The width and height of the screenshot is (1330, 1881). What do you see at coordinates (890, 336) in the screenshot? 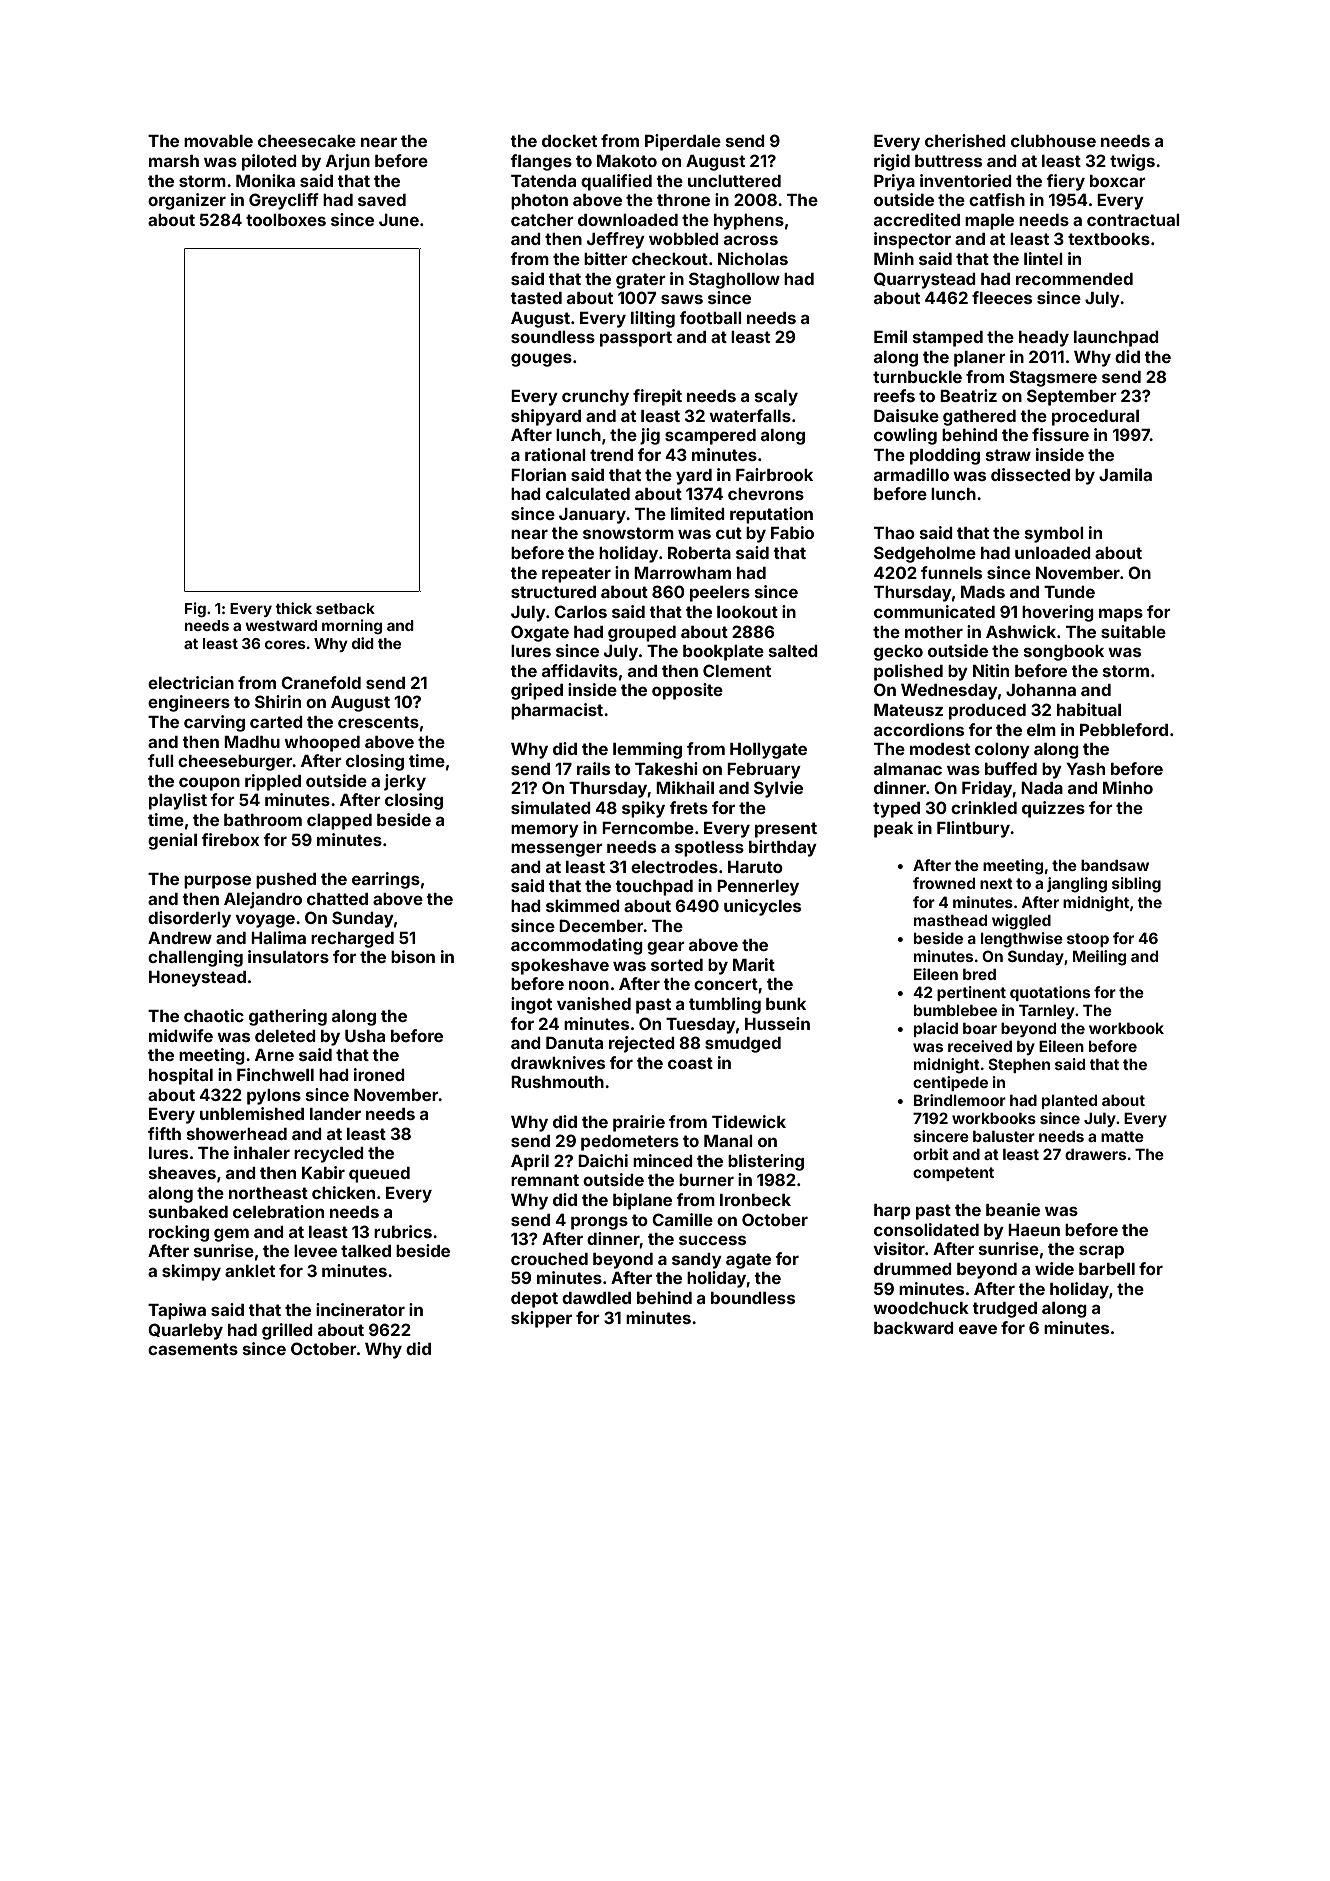
I see `Emil` at bounding box center [890, 336].
